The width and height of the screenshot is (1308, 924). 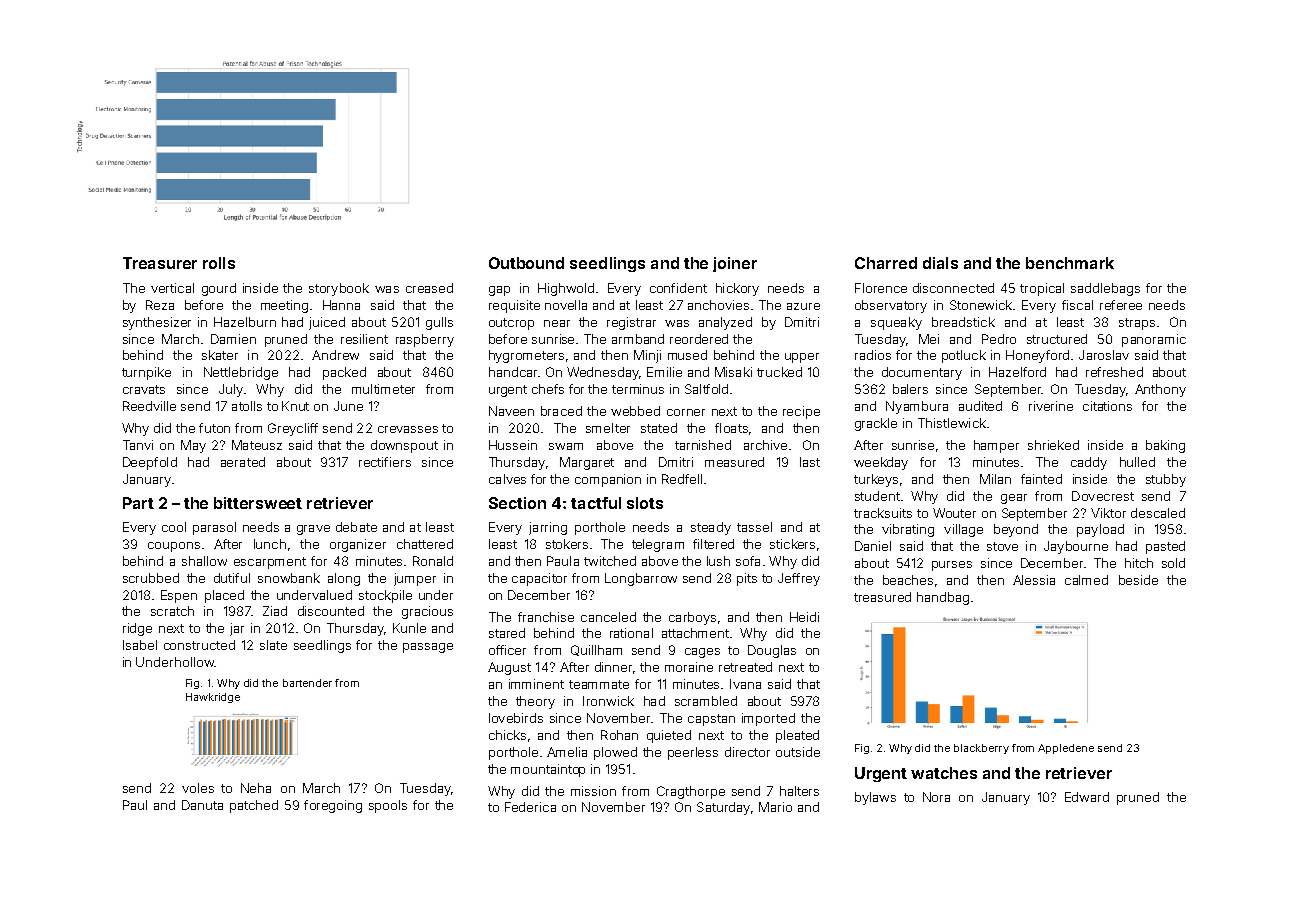 What do you see at coordinates (548, 528) in the screenshot?
I see `jarring` at bounding box center [548, 528].
